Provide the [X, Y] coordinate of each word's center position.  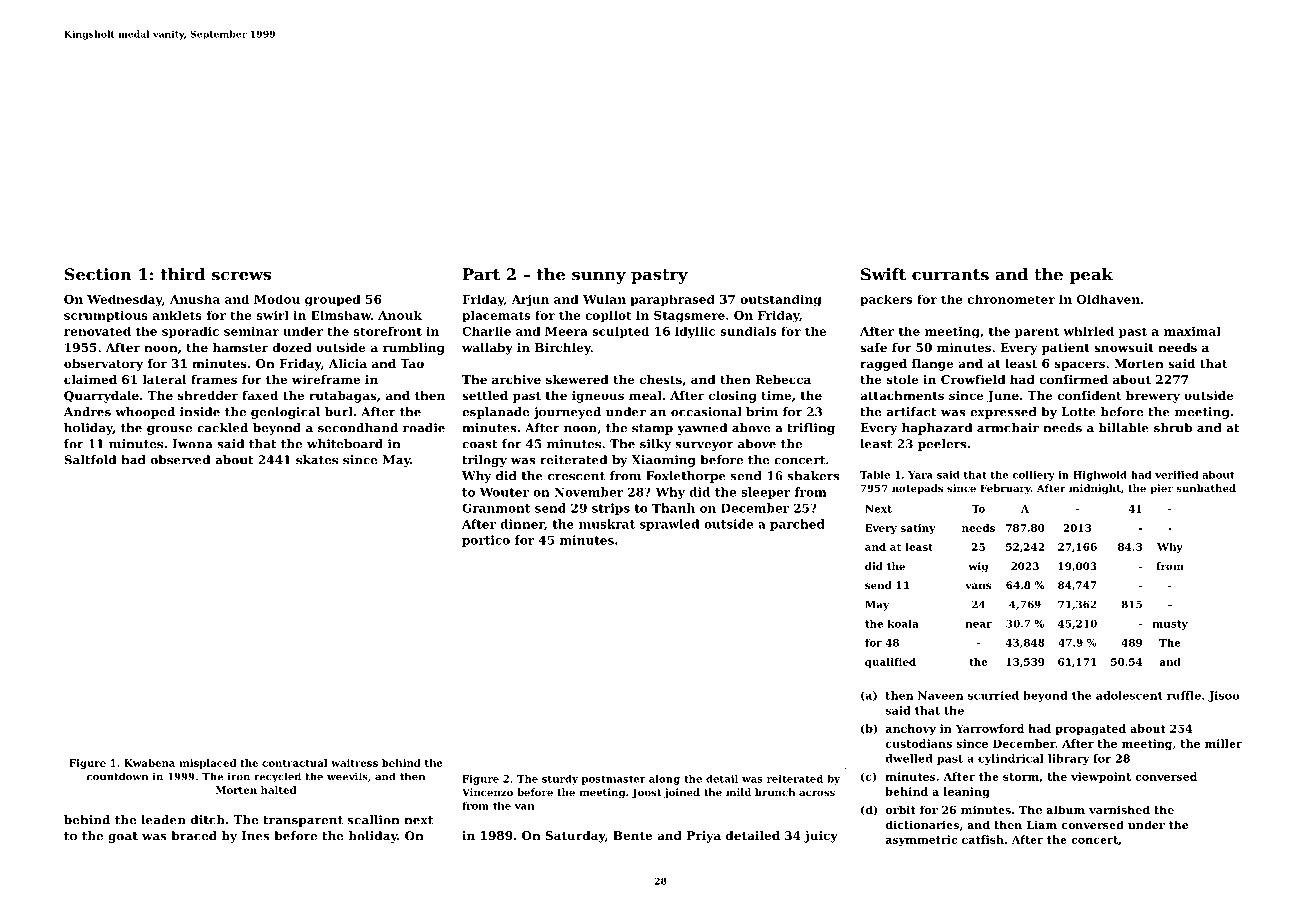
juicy [821, 837]
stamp [652, 429]
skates [317, 460]
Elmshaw [341, 315]
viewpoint [1101, 777]
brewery [1153, 397]
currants [950, 275]
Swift [883, 274]
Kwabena [149, 763]
